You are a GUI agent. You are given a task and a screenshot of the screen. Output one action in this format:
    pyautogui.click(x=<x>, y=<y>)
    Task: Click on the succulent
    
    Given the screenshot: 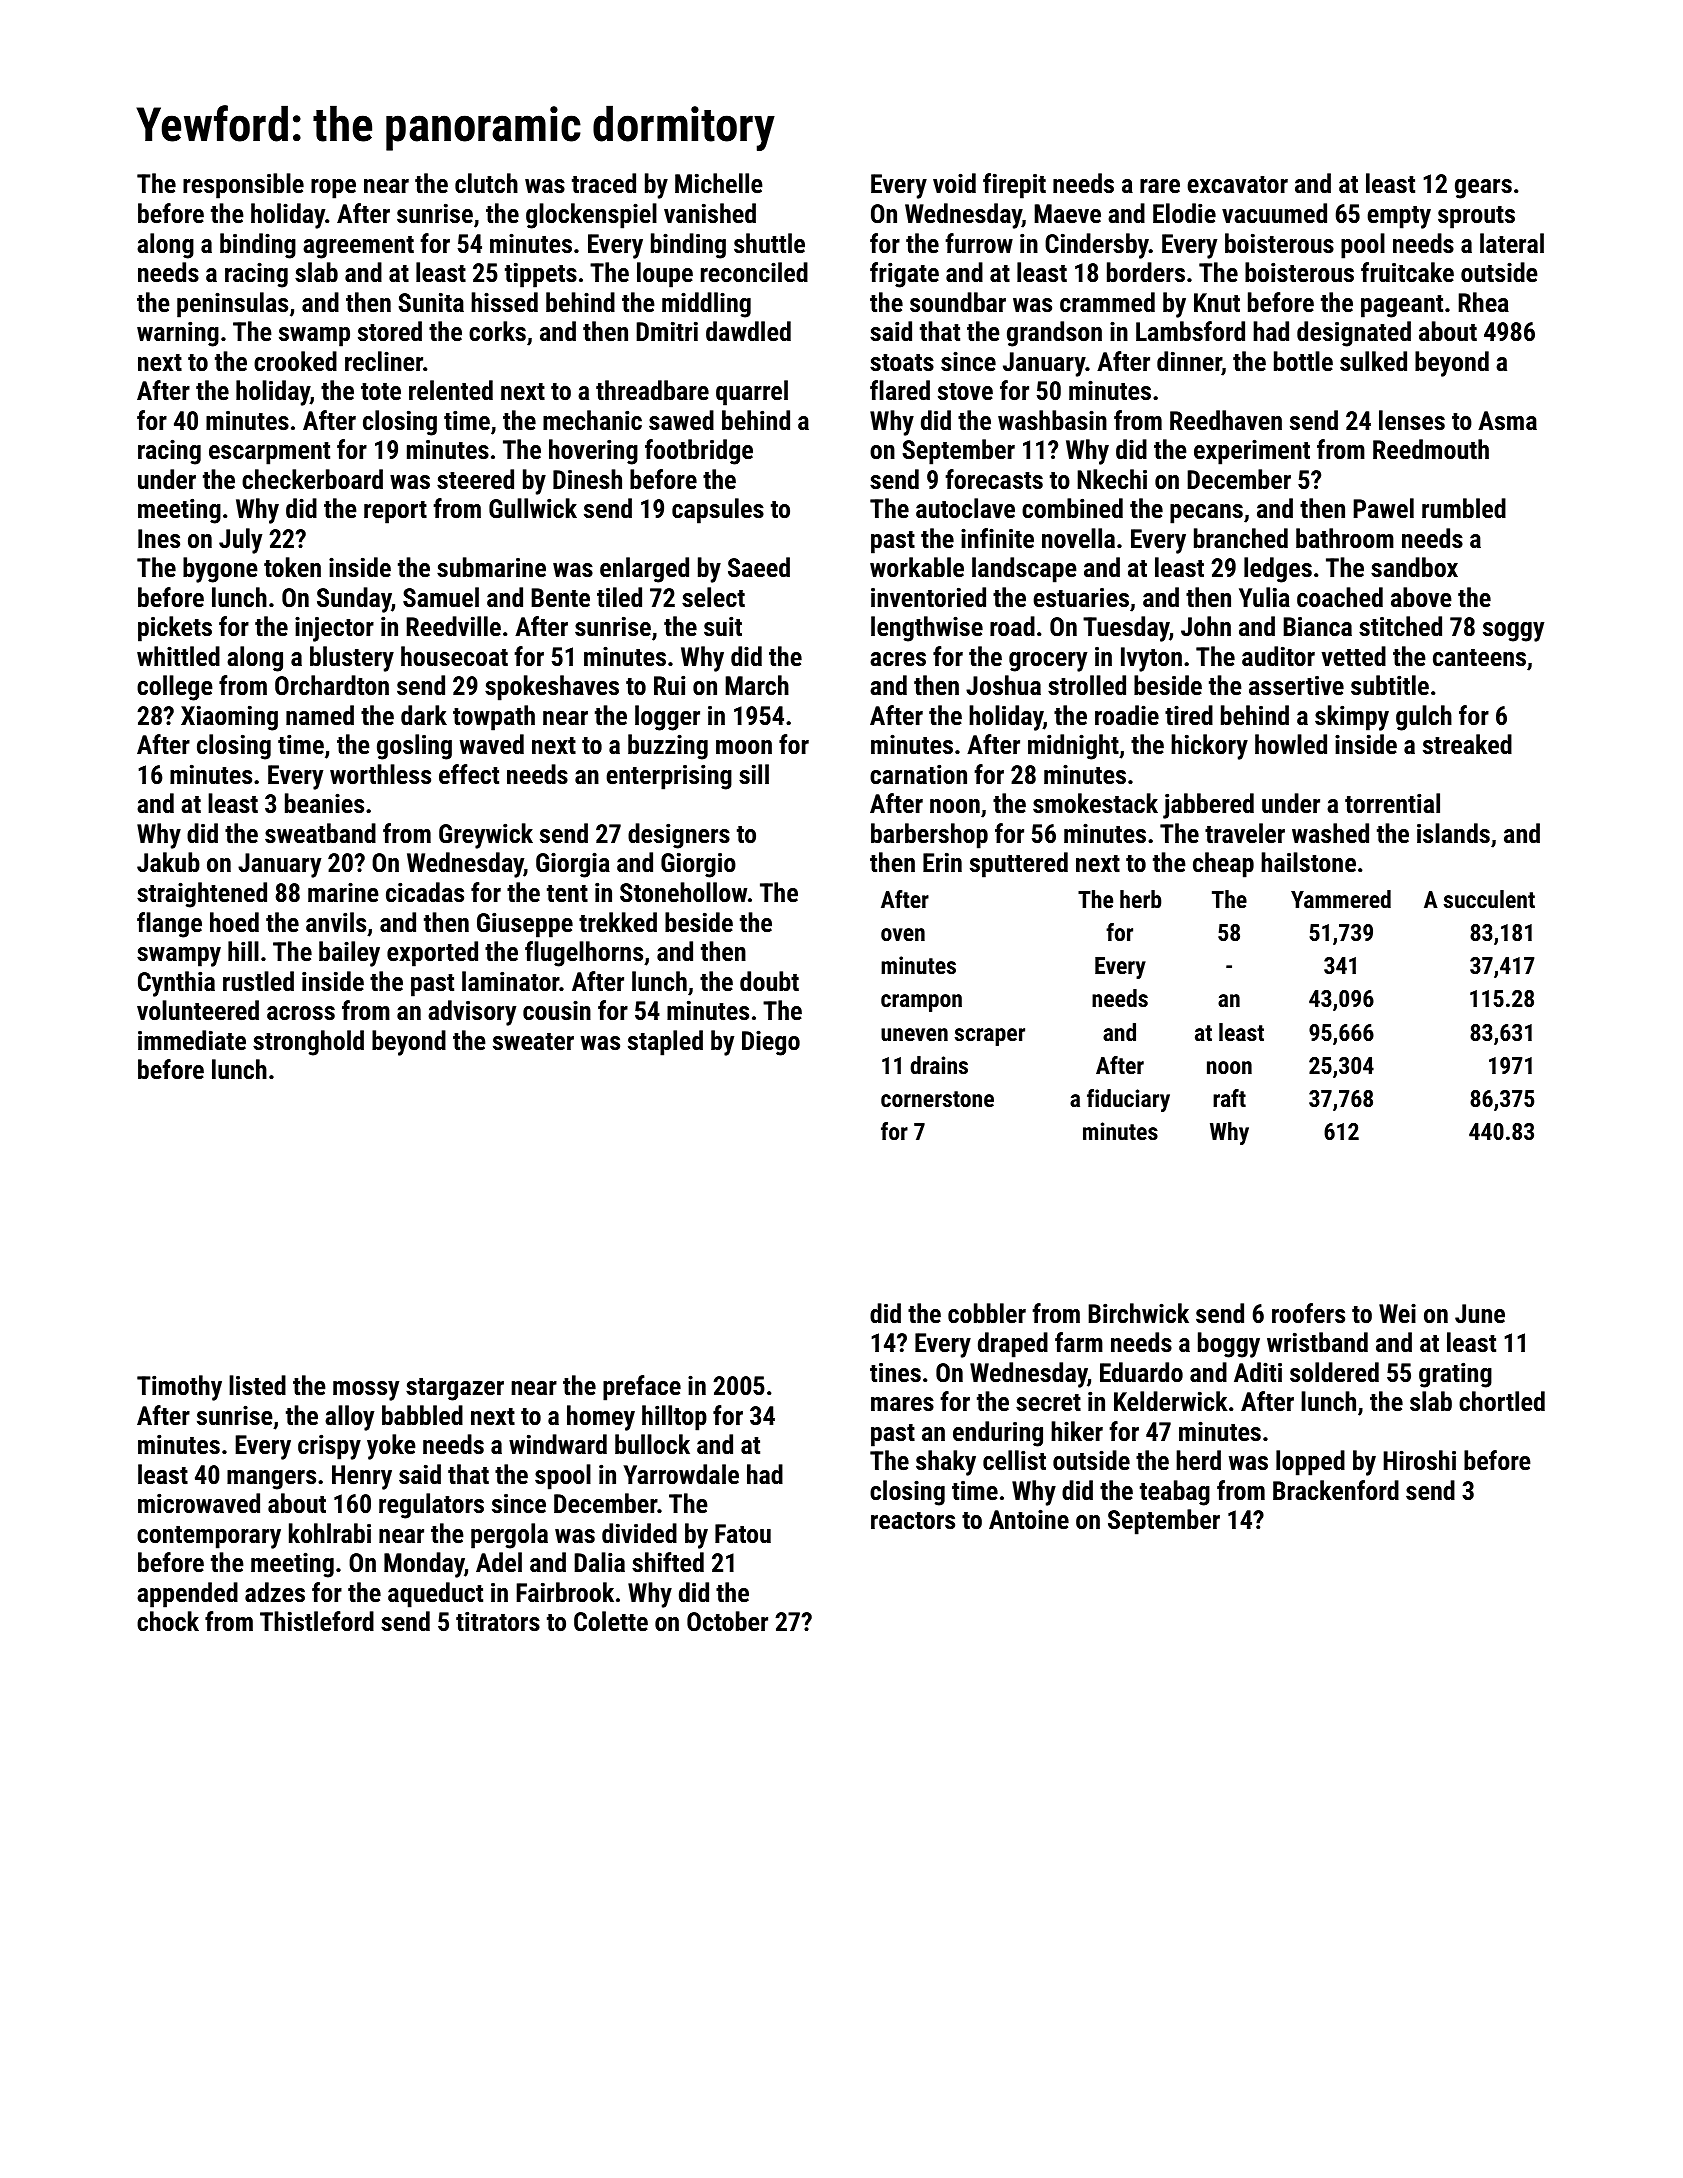 What is the action you would take?
    pyautogui.click(x=1489, y=899)
